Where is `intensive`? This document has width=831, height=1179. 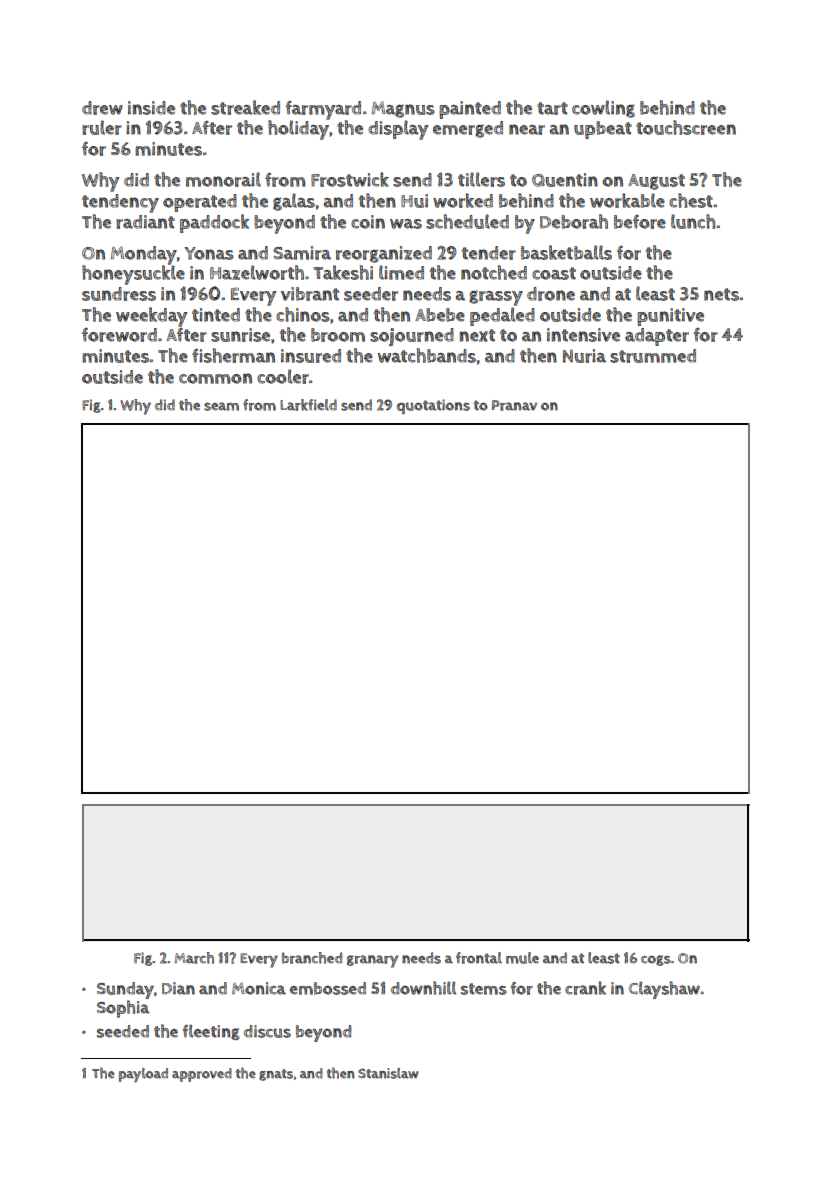
intensive is located at coordinates (583, 335).
